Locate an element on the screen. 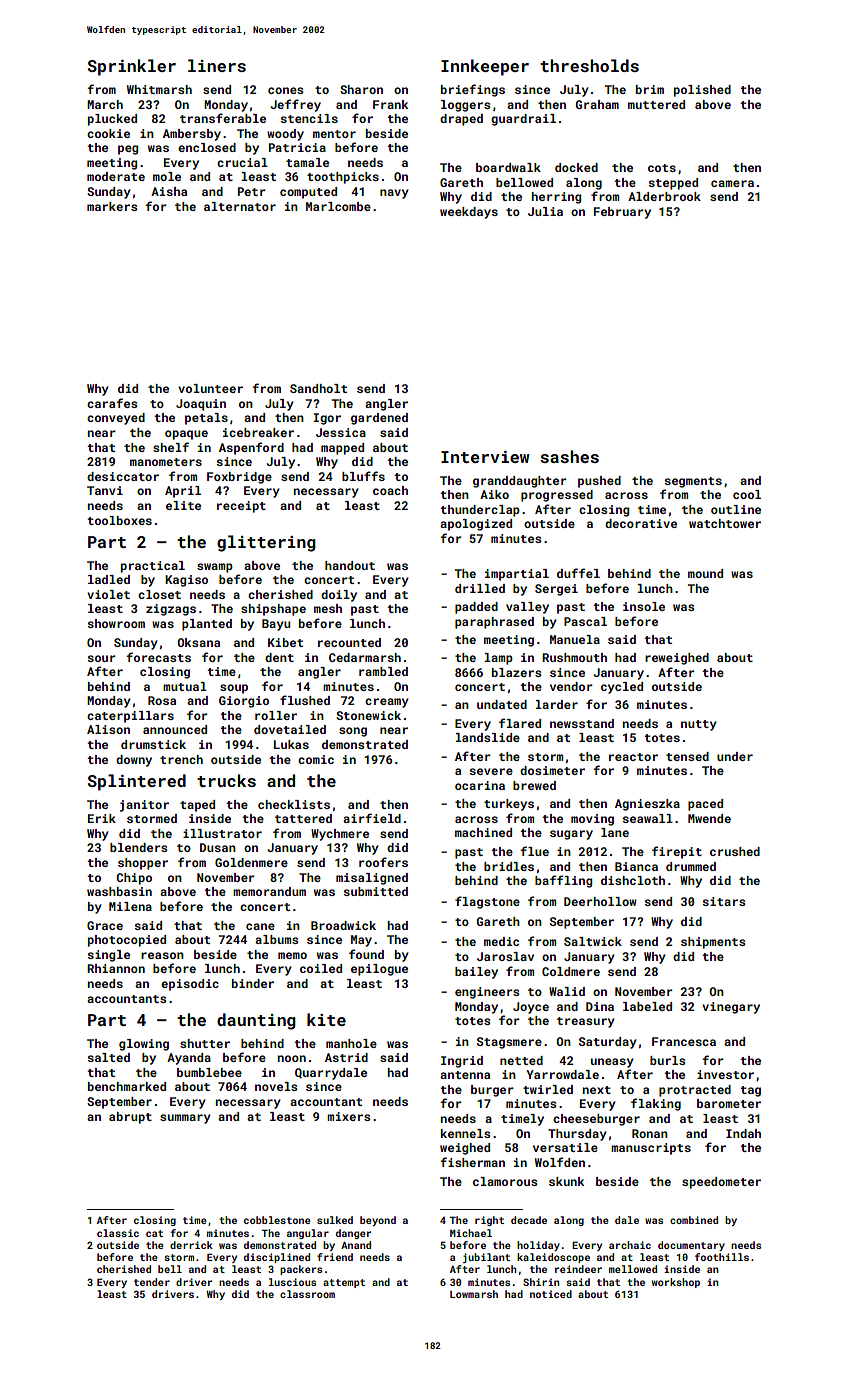 This screenshot has width=849, height=1400. labeled is located at coordinates (647, 1006).
